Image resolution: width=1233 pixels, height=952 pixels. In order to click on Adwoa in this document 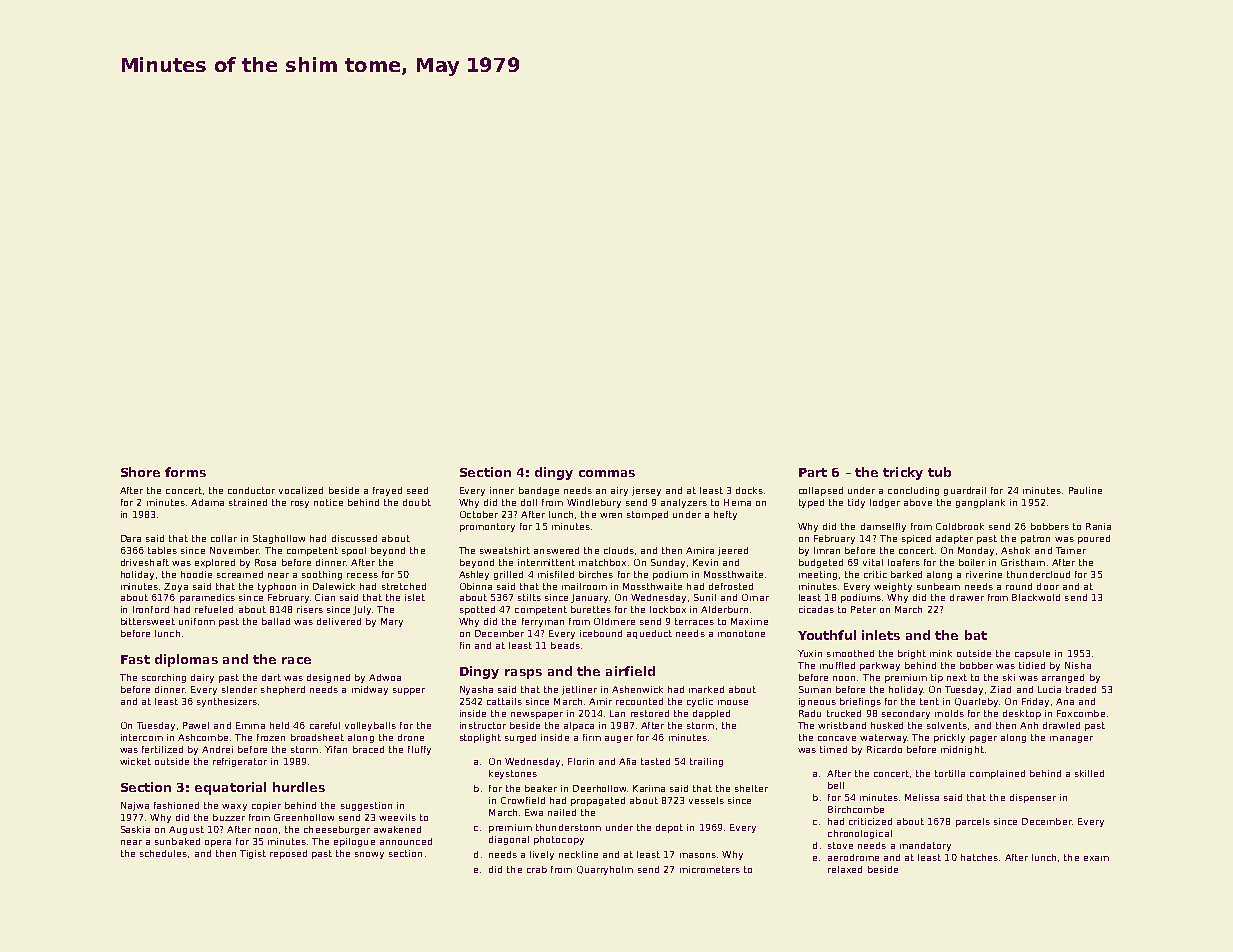, I will do `click(385, 677)`.
